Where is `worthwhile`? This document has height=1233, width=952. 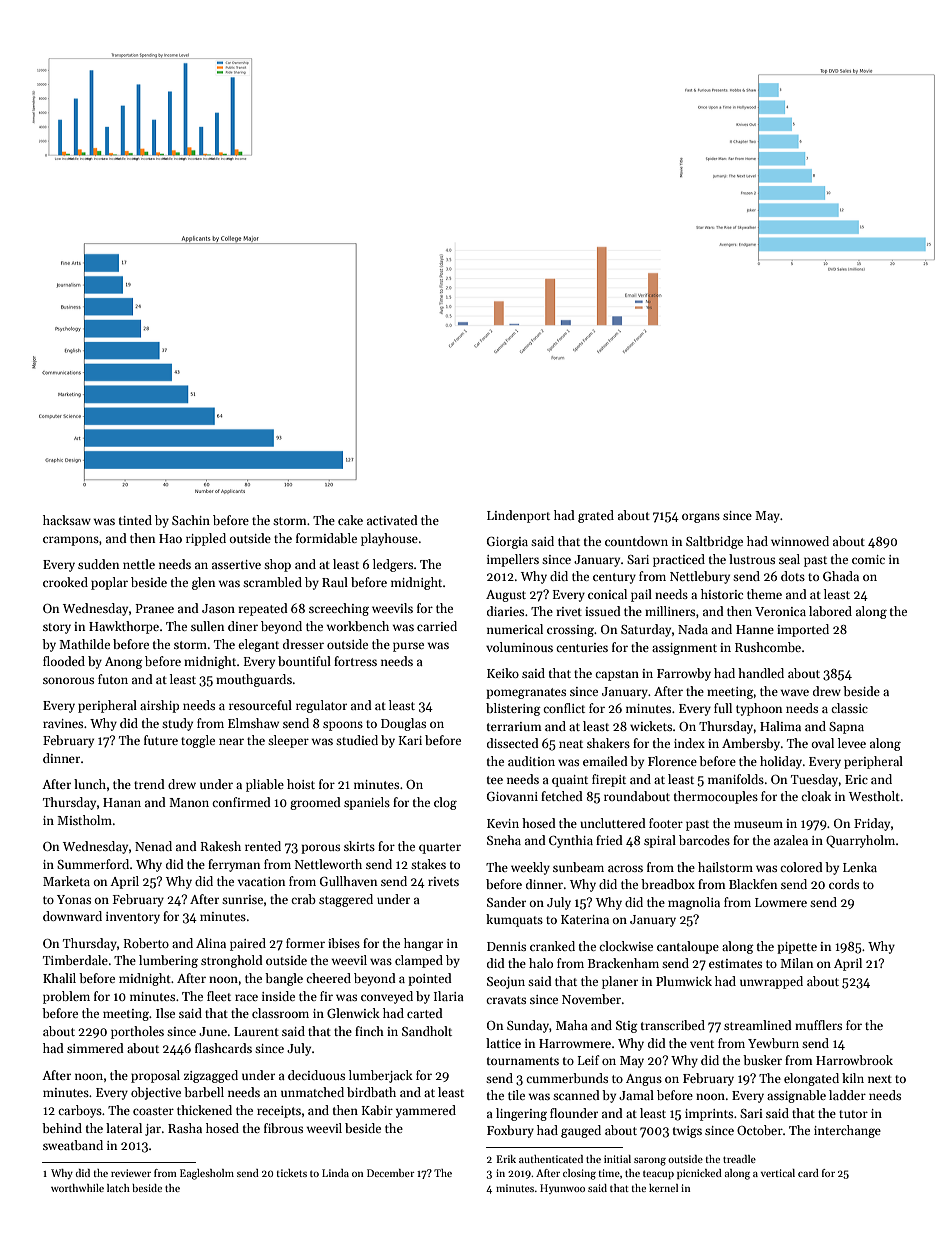
worthwhile is located at coordinates (77, 1188).
